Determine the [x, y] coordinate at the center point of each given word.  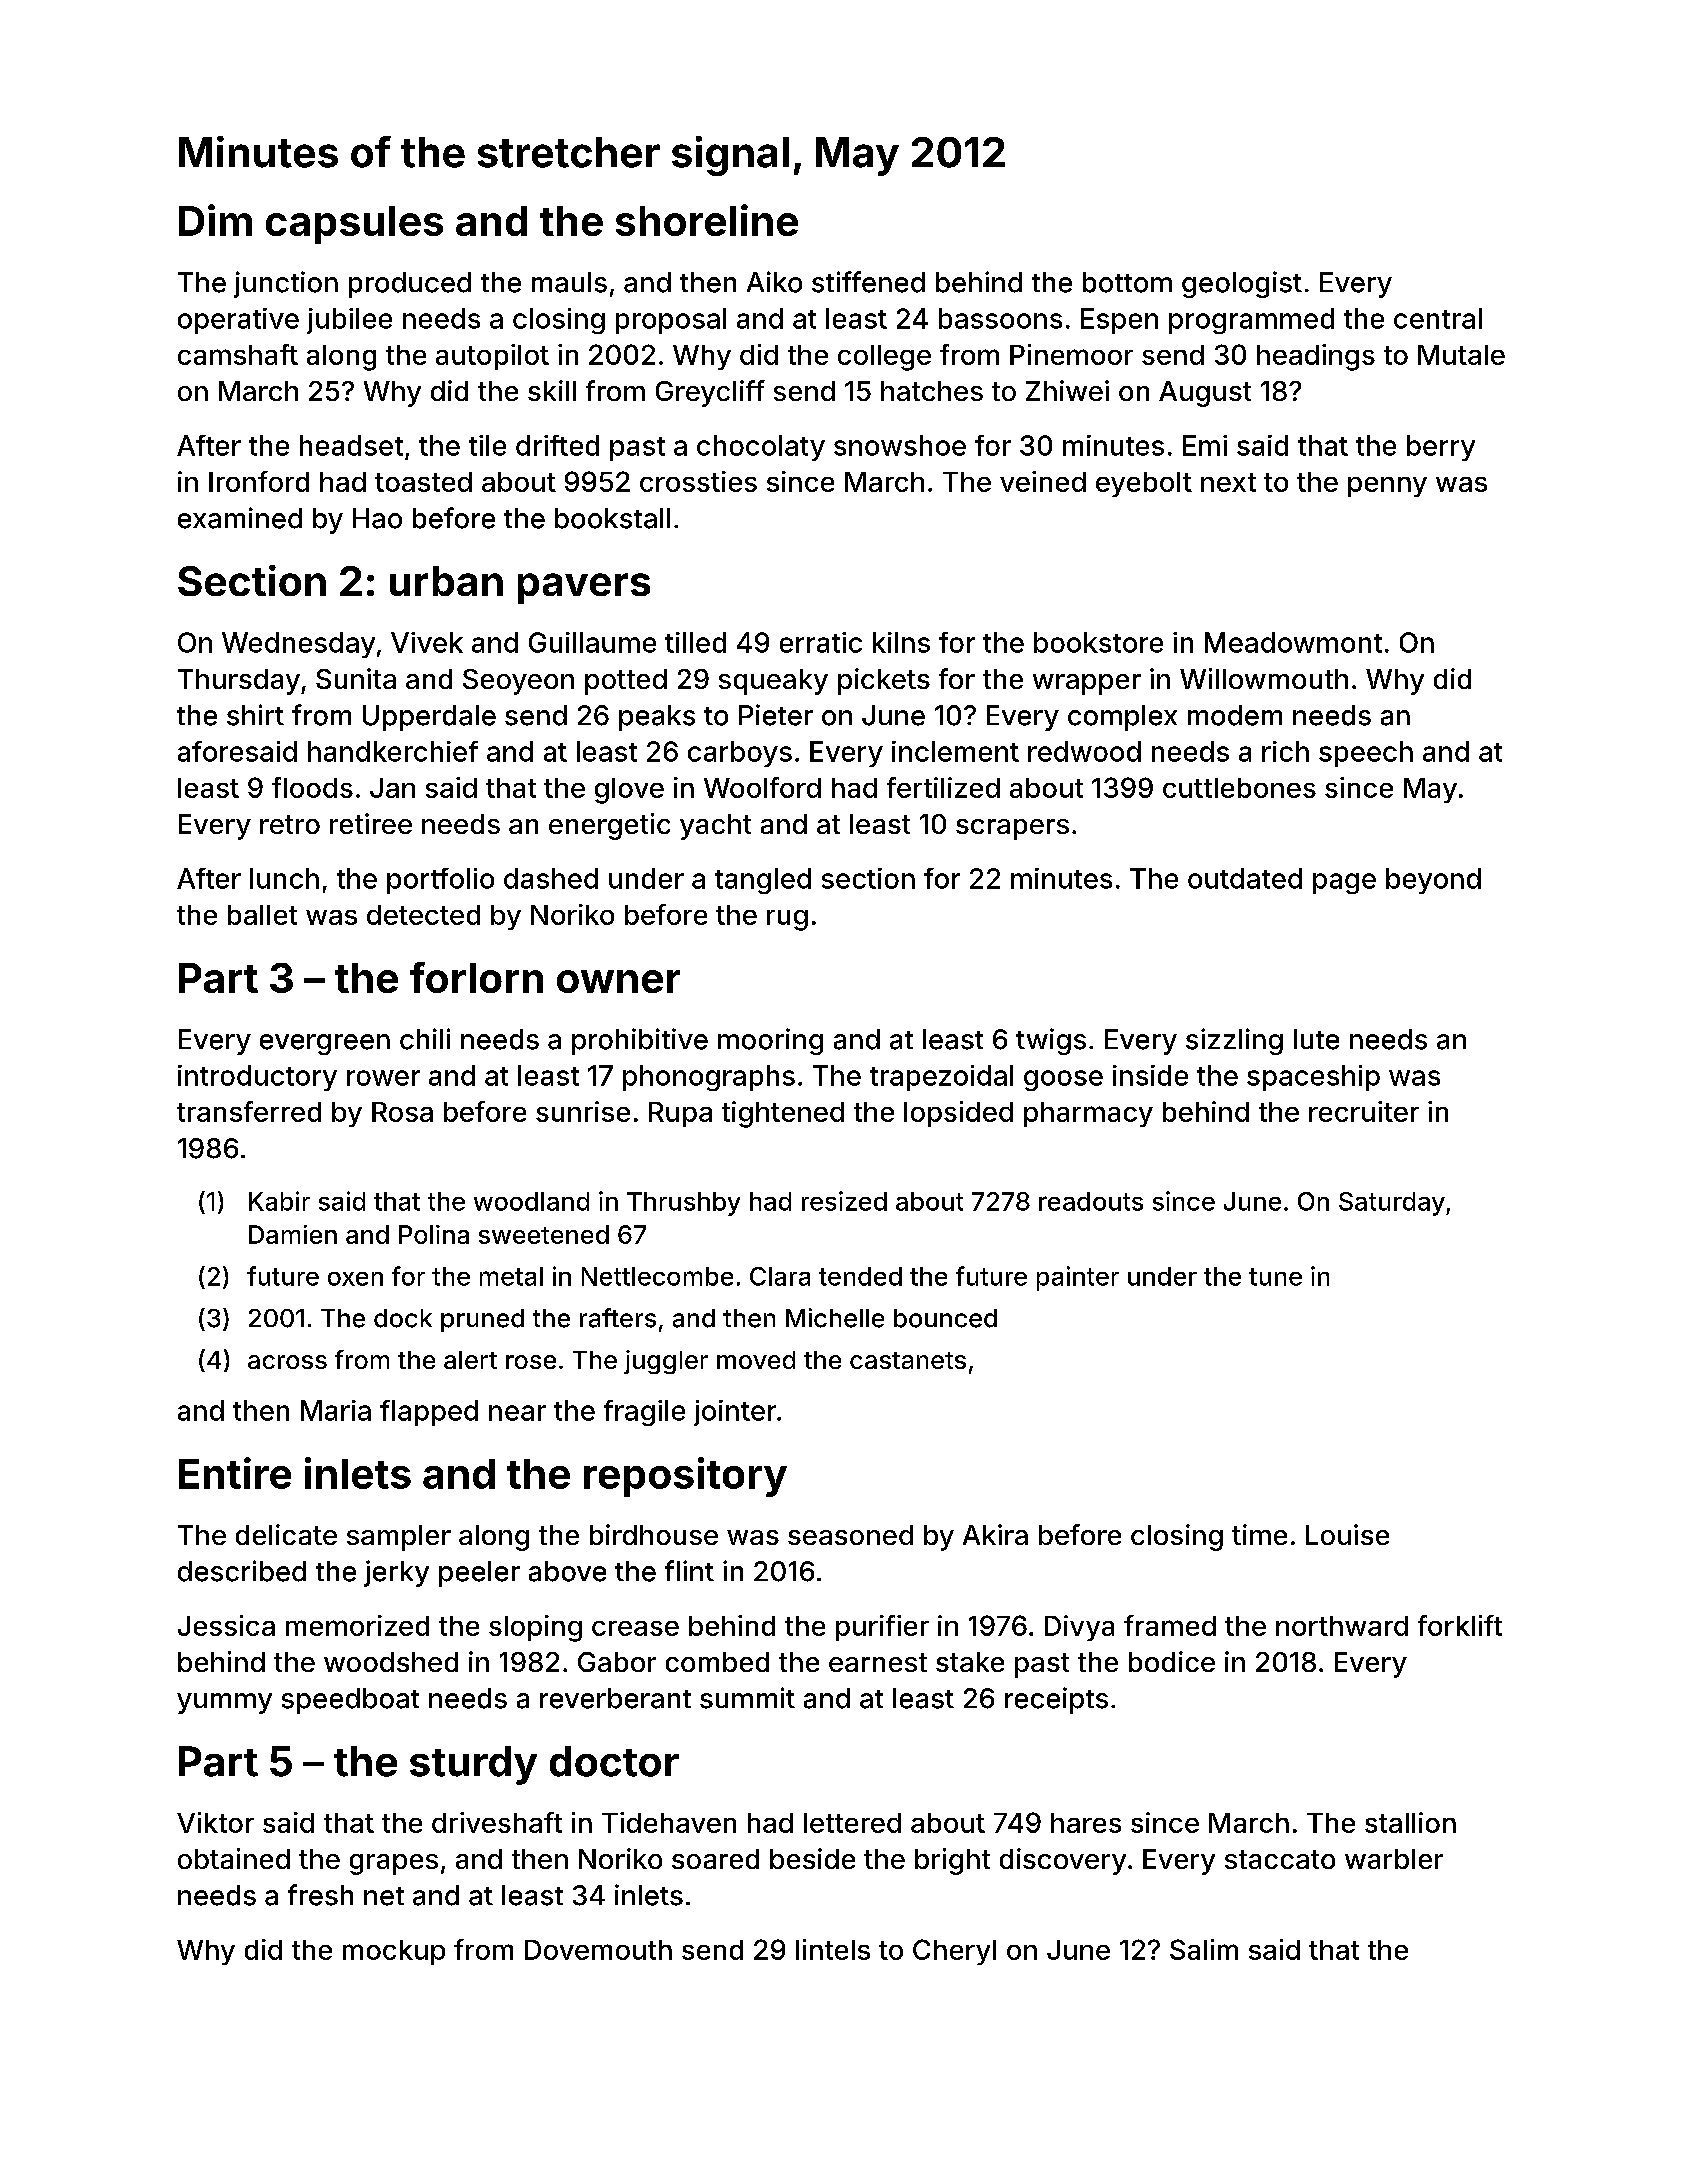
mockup [394, 1952]
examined [240, 518]
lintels [833, 1949]
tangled [763, 881]
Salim [1204, 1949]
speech [1366, 754]
